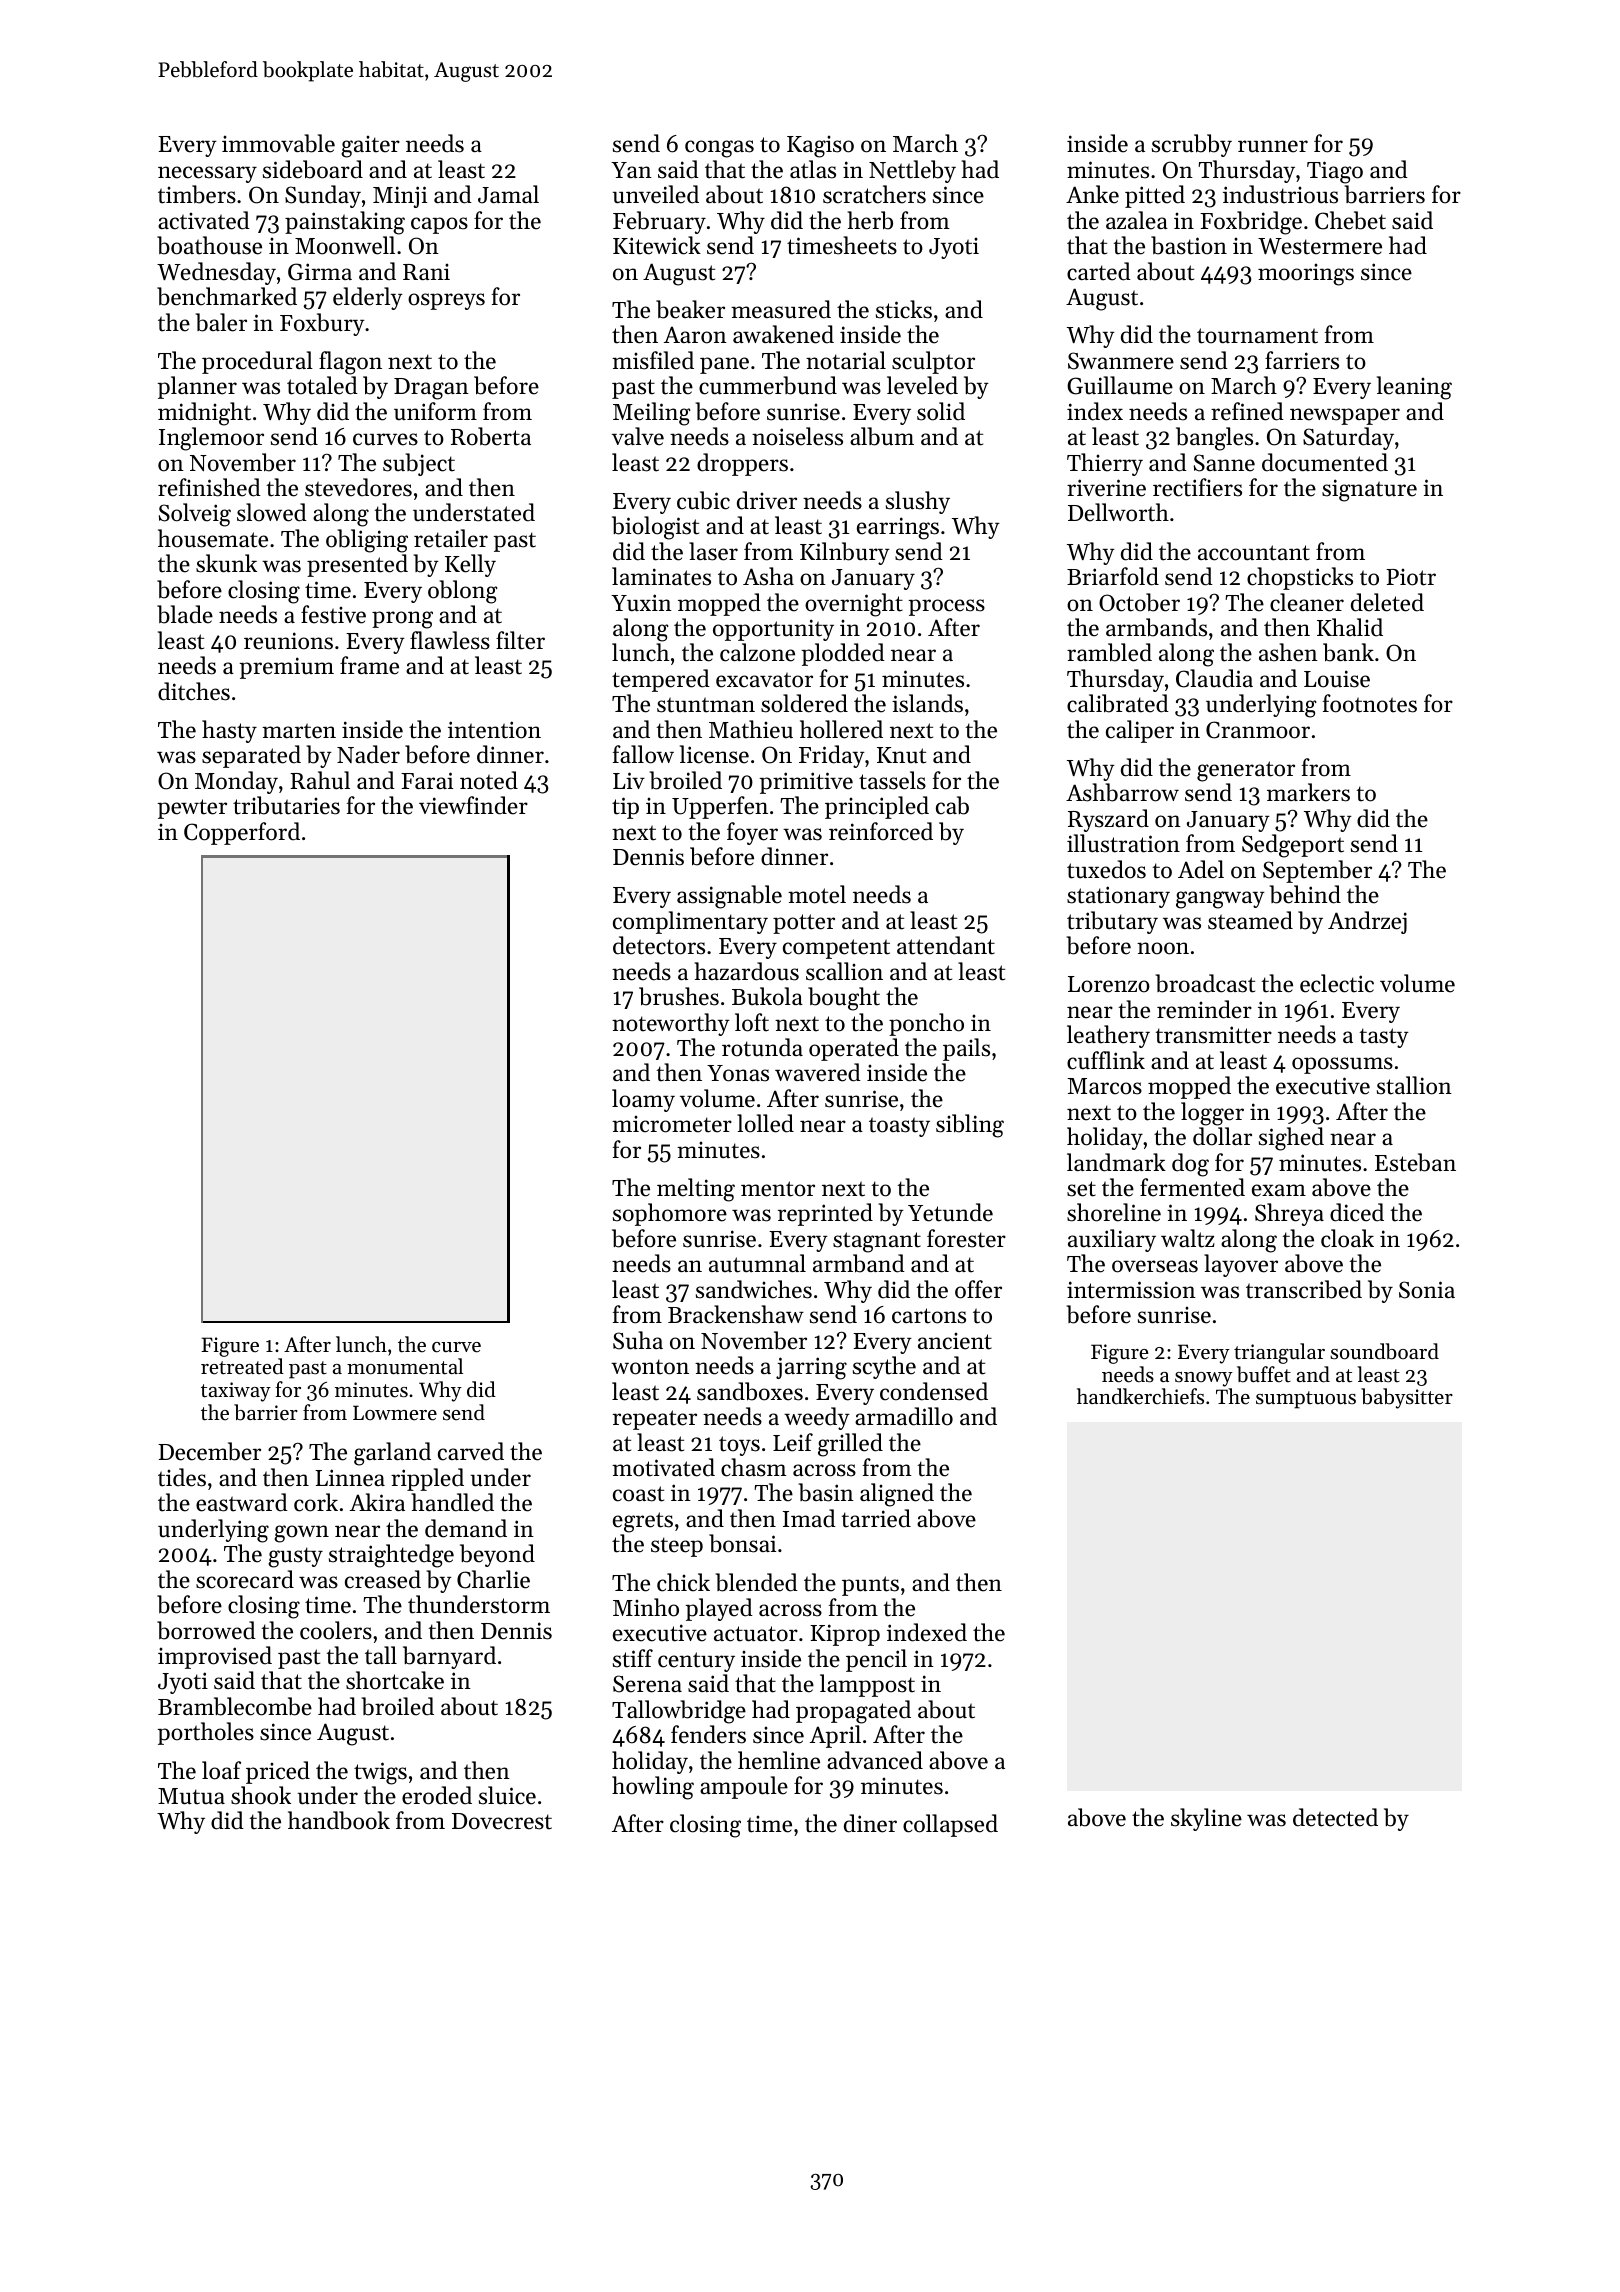 The width and height of the screenshot is (1620, 2292). What do you see at coordinates (473, 805) in the screenshot?
I see `viewfinder` at bounding box center [473, 805].
